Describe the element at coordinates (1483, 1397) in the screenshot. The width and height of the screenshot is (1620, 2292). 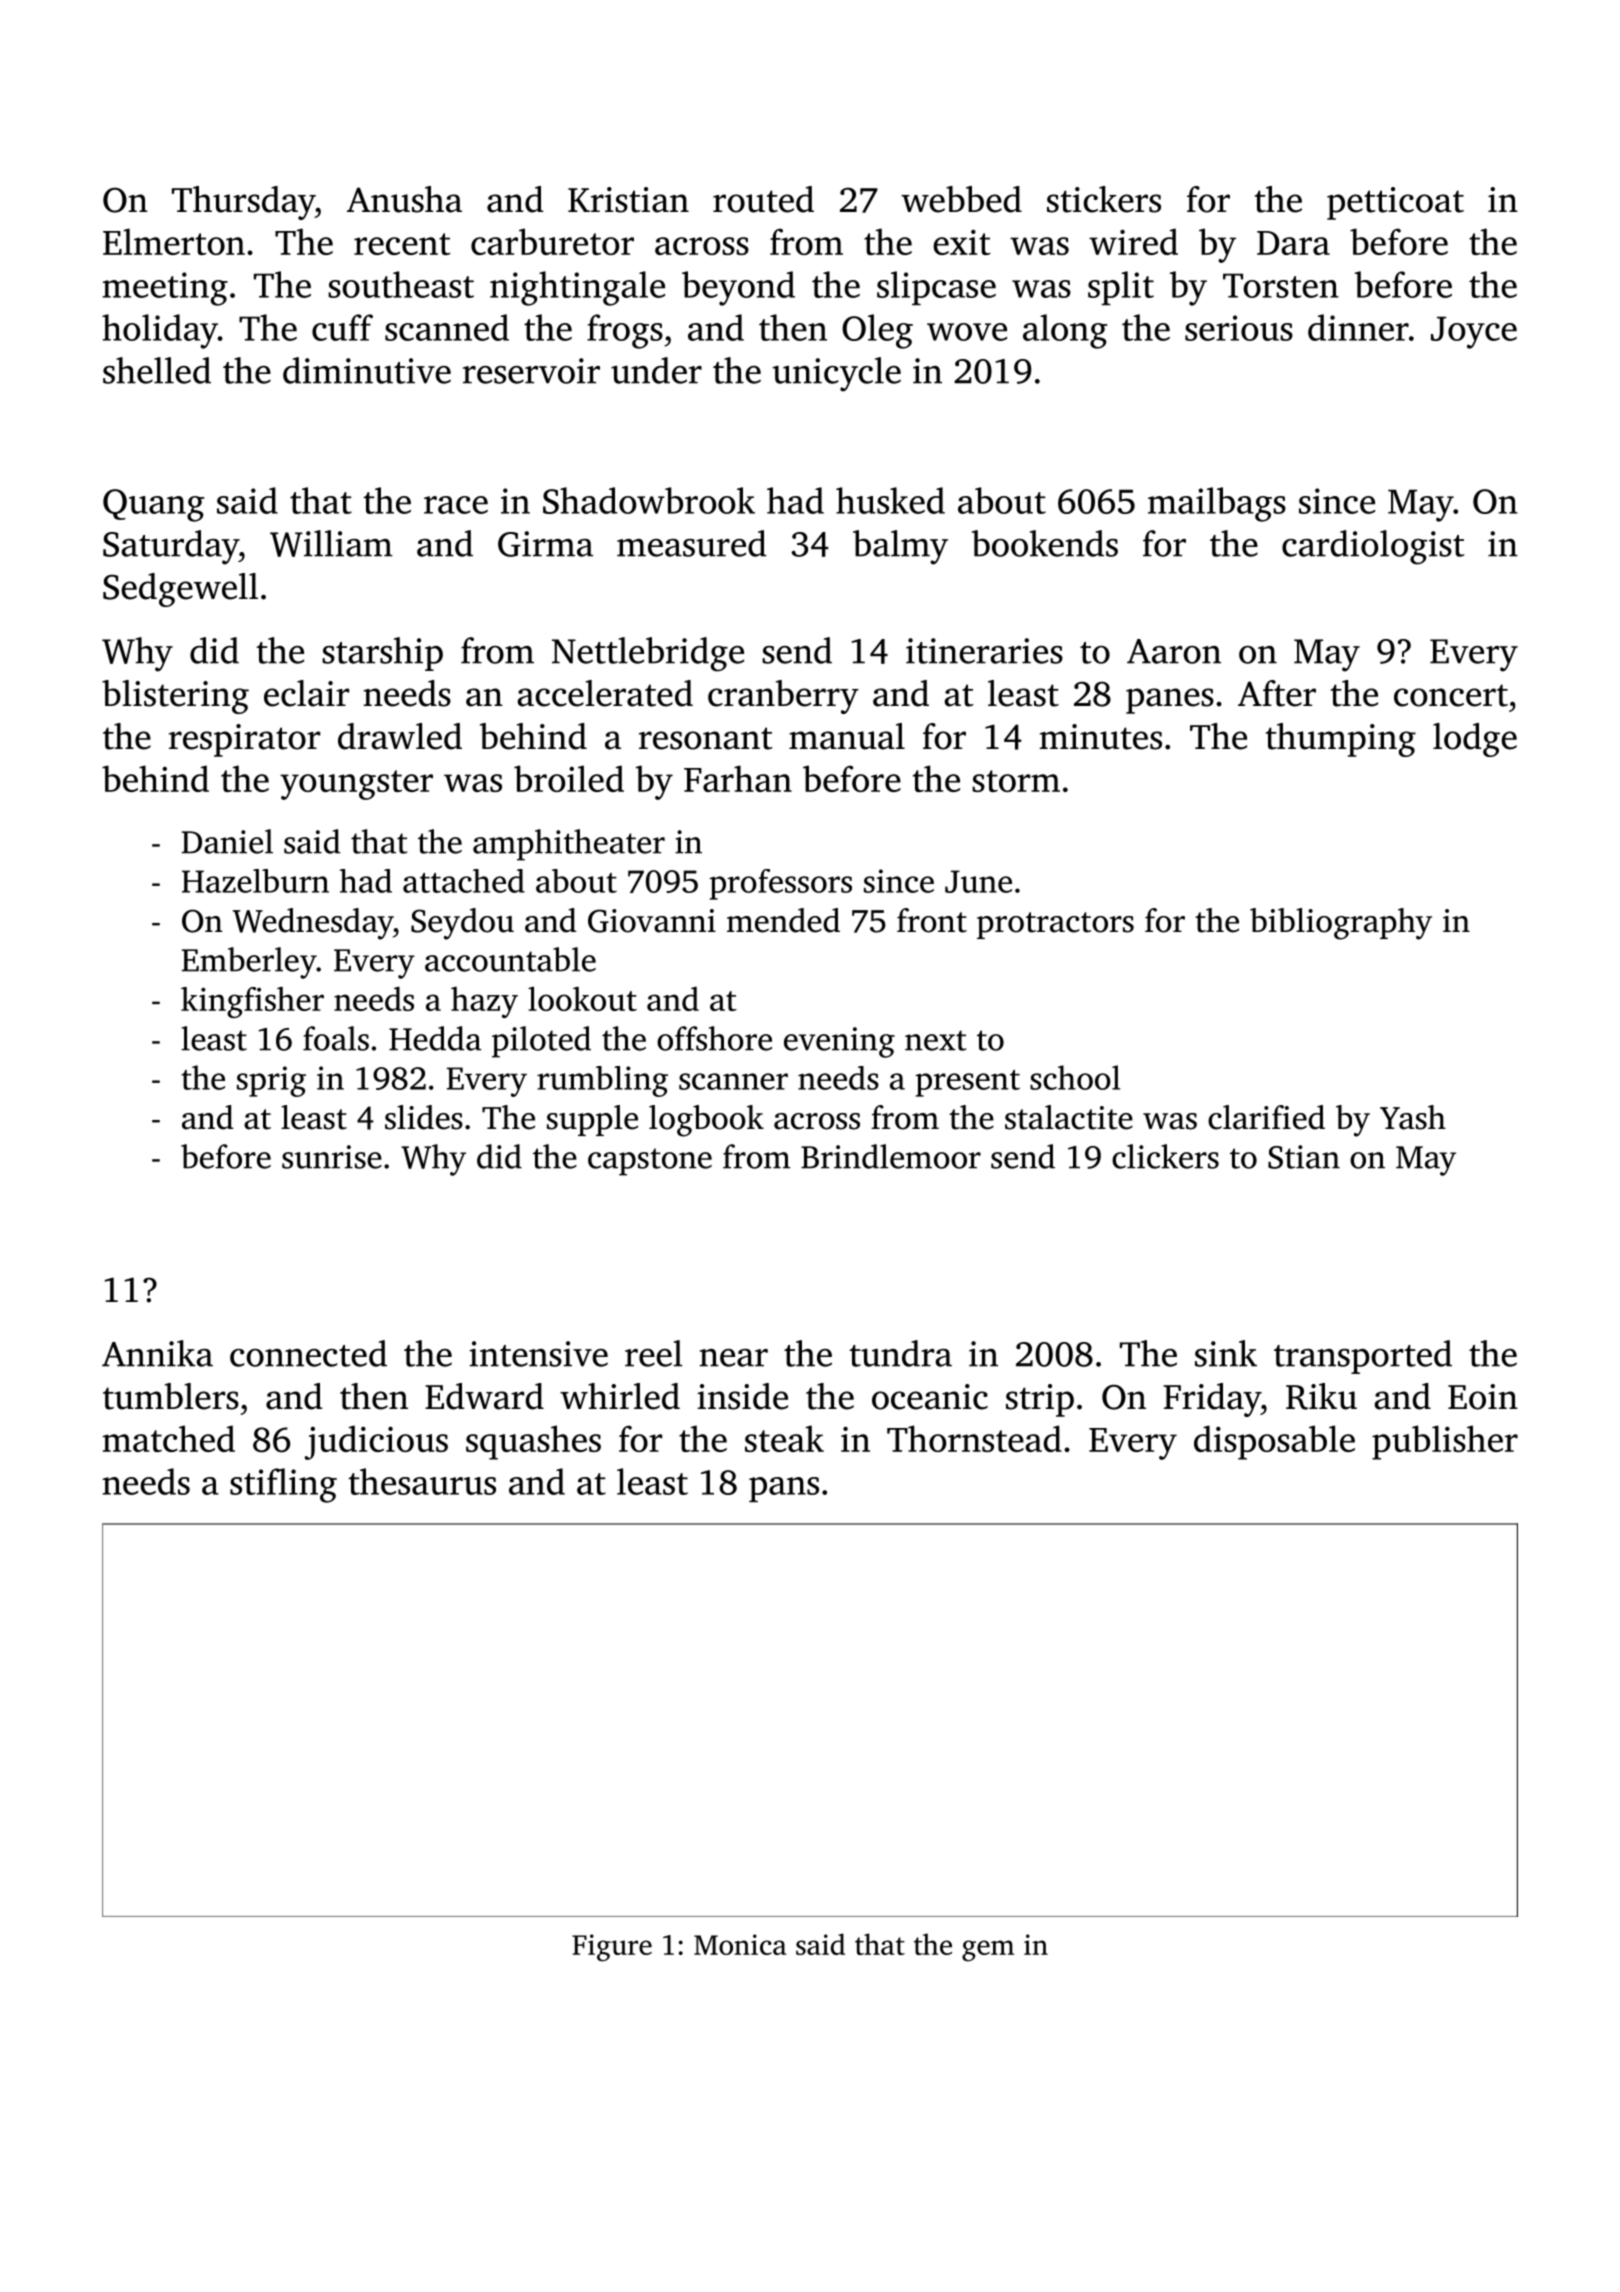
I see `Eoin` at that location.
